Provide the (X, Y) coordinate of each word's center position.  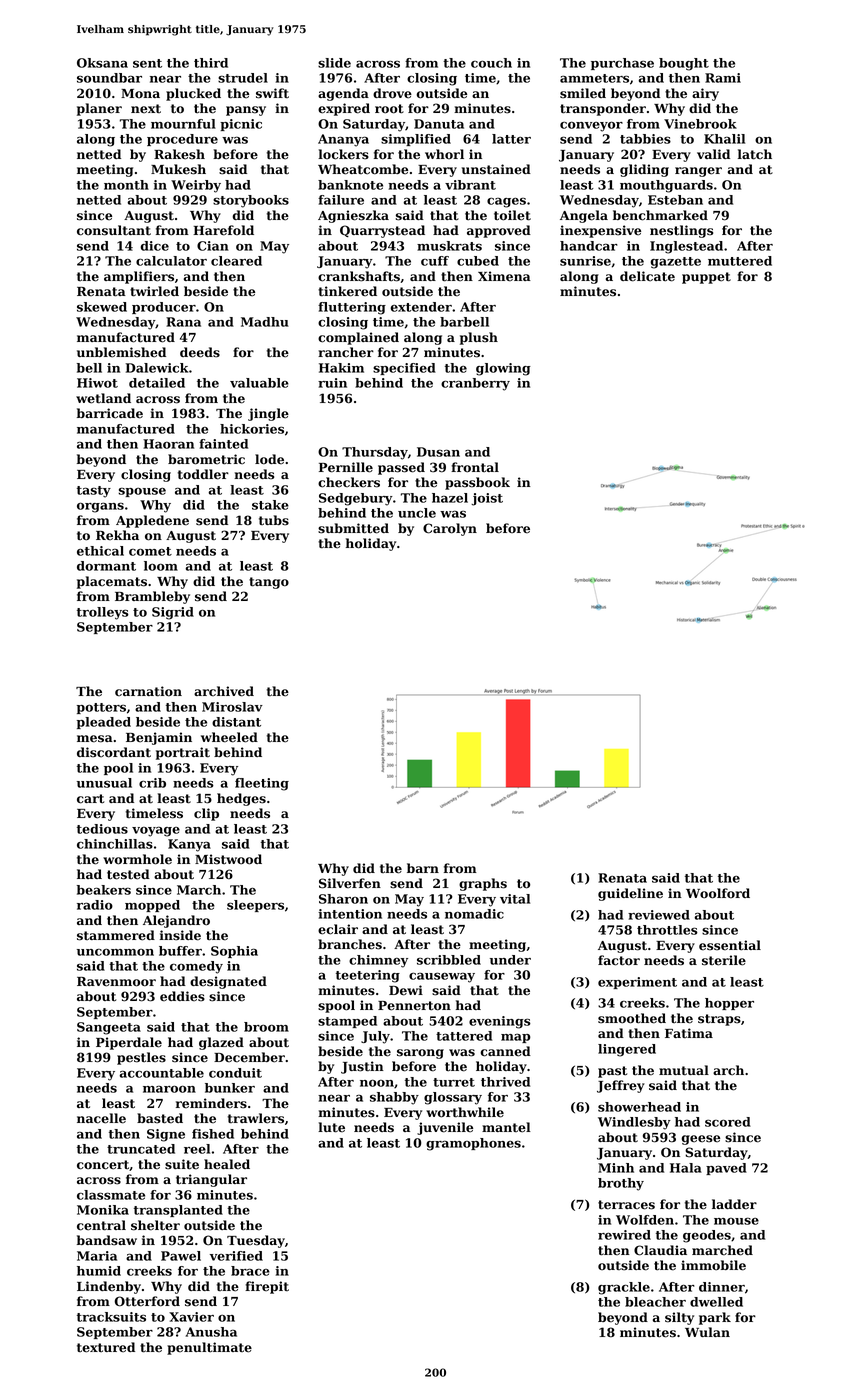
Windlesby (634, 1123)
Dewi (406, 990)
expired (344, 109)
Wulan (707, 1332)
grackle (624, 1288)
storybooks (251, 201)
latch (755, 154)
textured (106, 1347)
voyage (156, 831)
